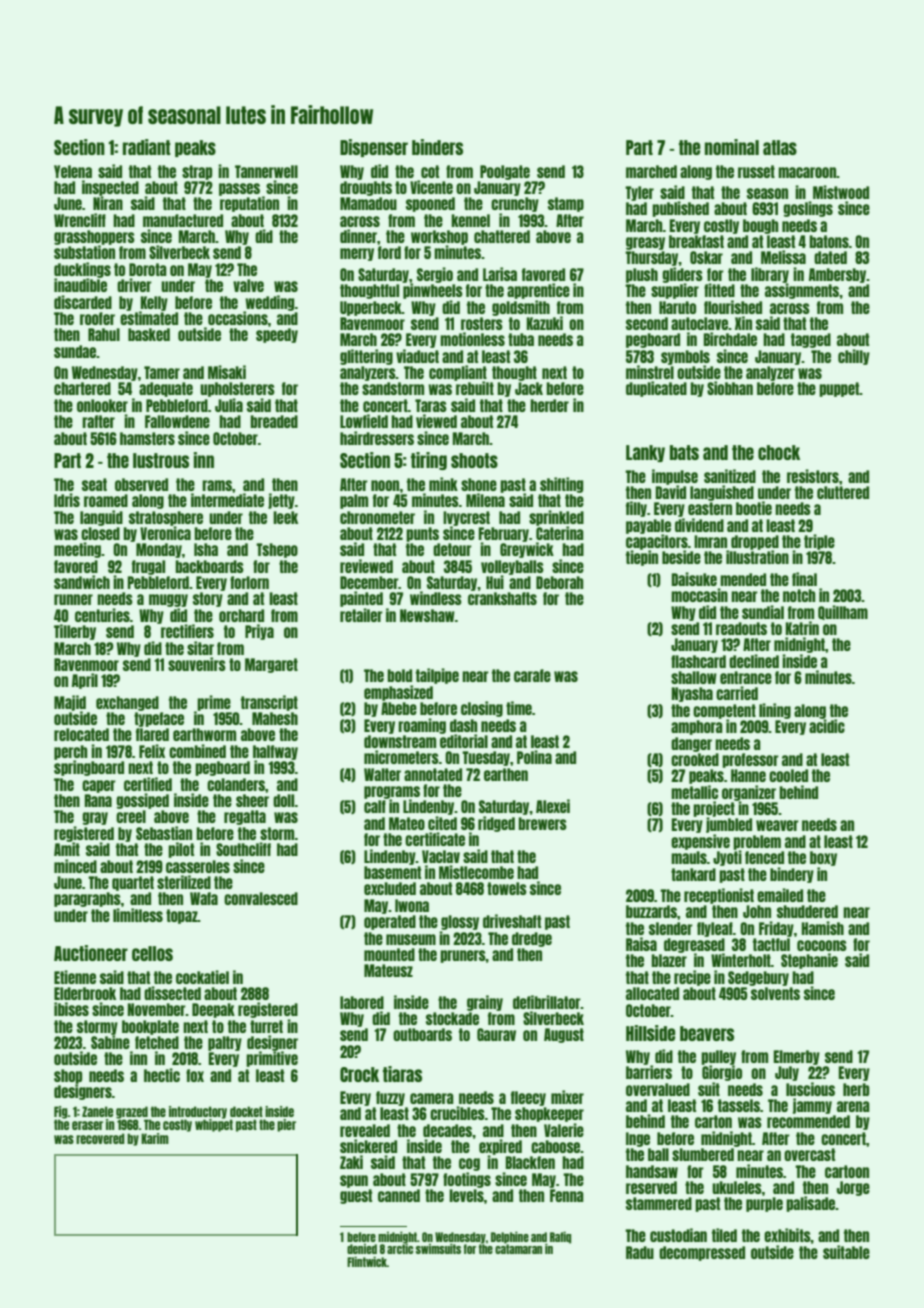  What do you see at coordinates (505, 172) in the screenshot?
I see `Poolgate` at bounding box center [505, 172].
